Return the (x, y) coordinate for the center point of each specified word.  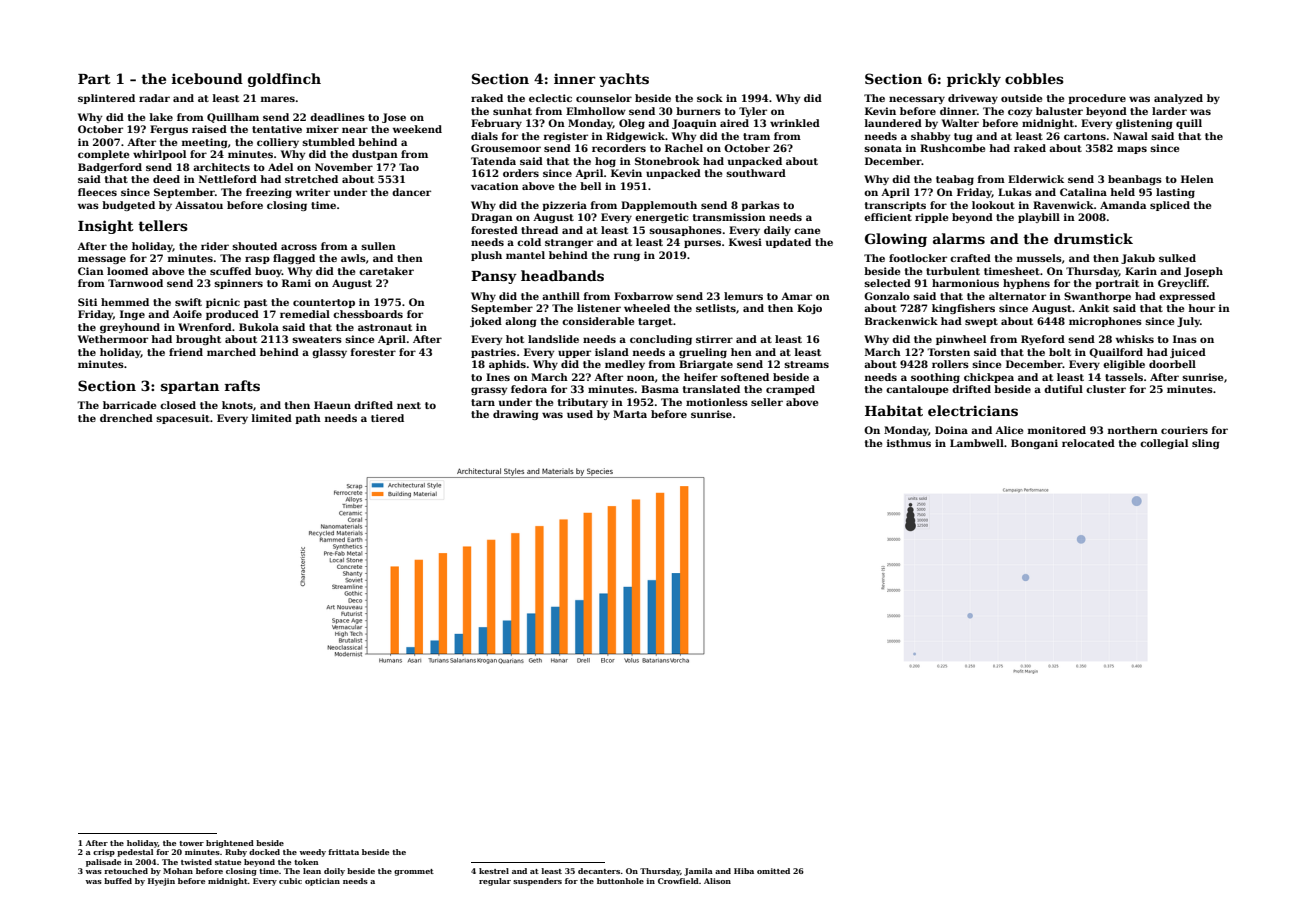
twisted (196, 862)
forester (373, 352)
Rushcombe (952, 148)
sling (1206, 444)
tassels (1124, 377)
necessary (917, 100)
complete (103, 155)
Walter (960, 123)
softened (745, 377)
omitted (773, 871)
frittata (343, 852)
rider (215, 246)
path (308, 419)
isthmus (909, 443)
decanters (599, 871)
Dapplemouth (659, 206)
